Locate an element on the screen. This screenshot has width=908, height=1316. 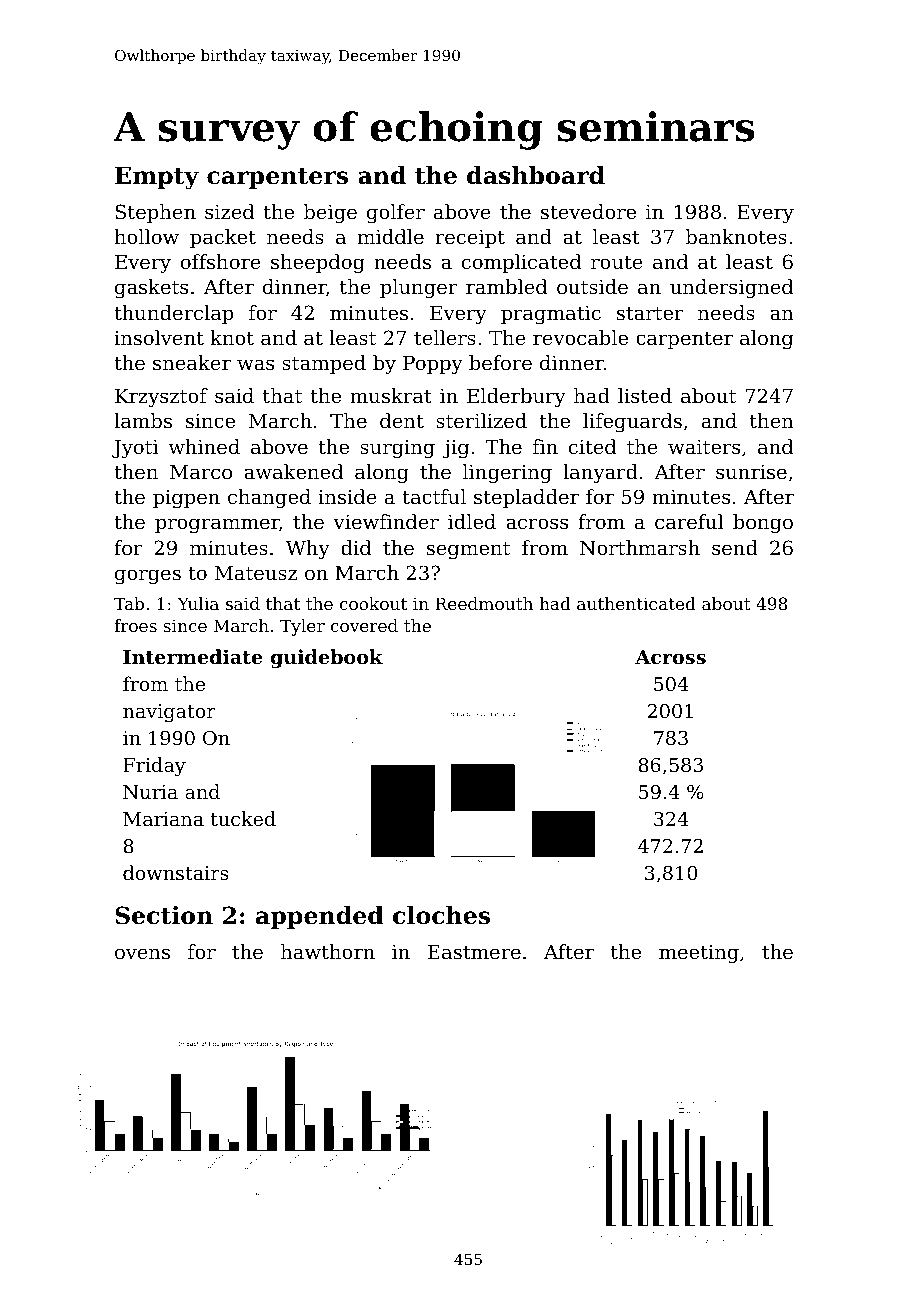
guidebook is located at coordinates (327, 658).
